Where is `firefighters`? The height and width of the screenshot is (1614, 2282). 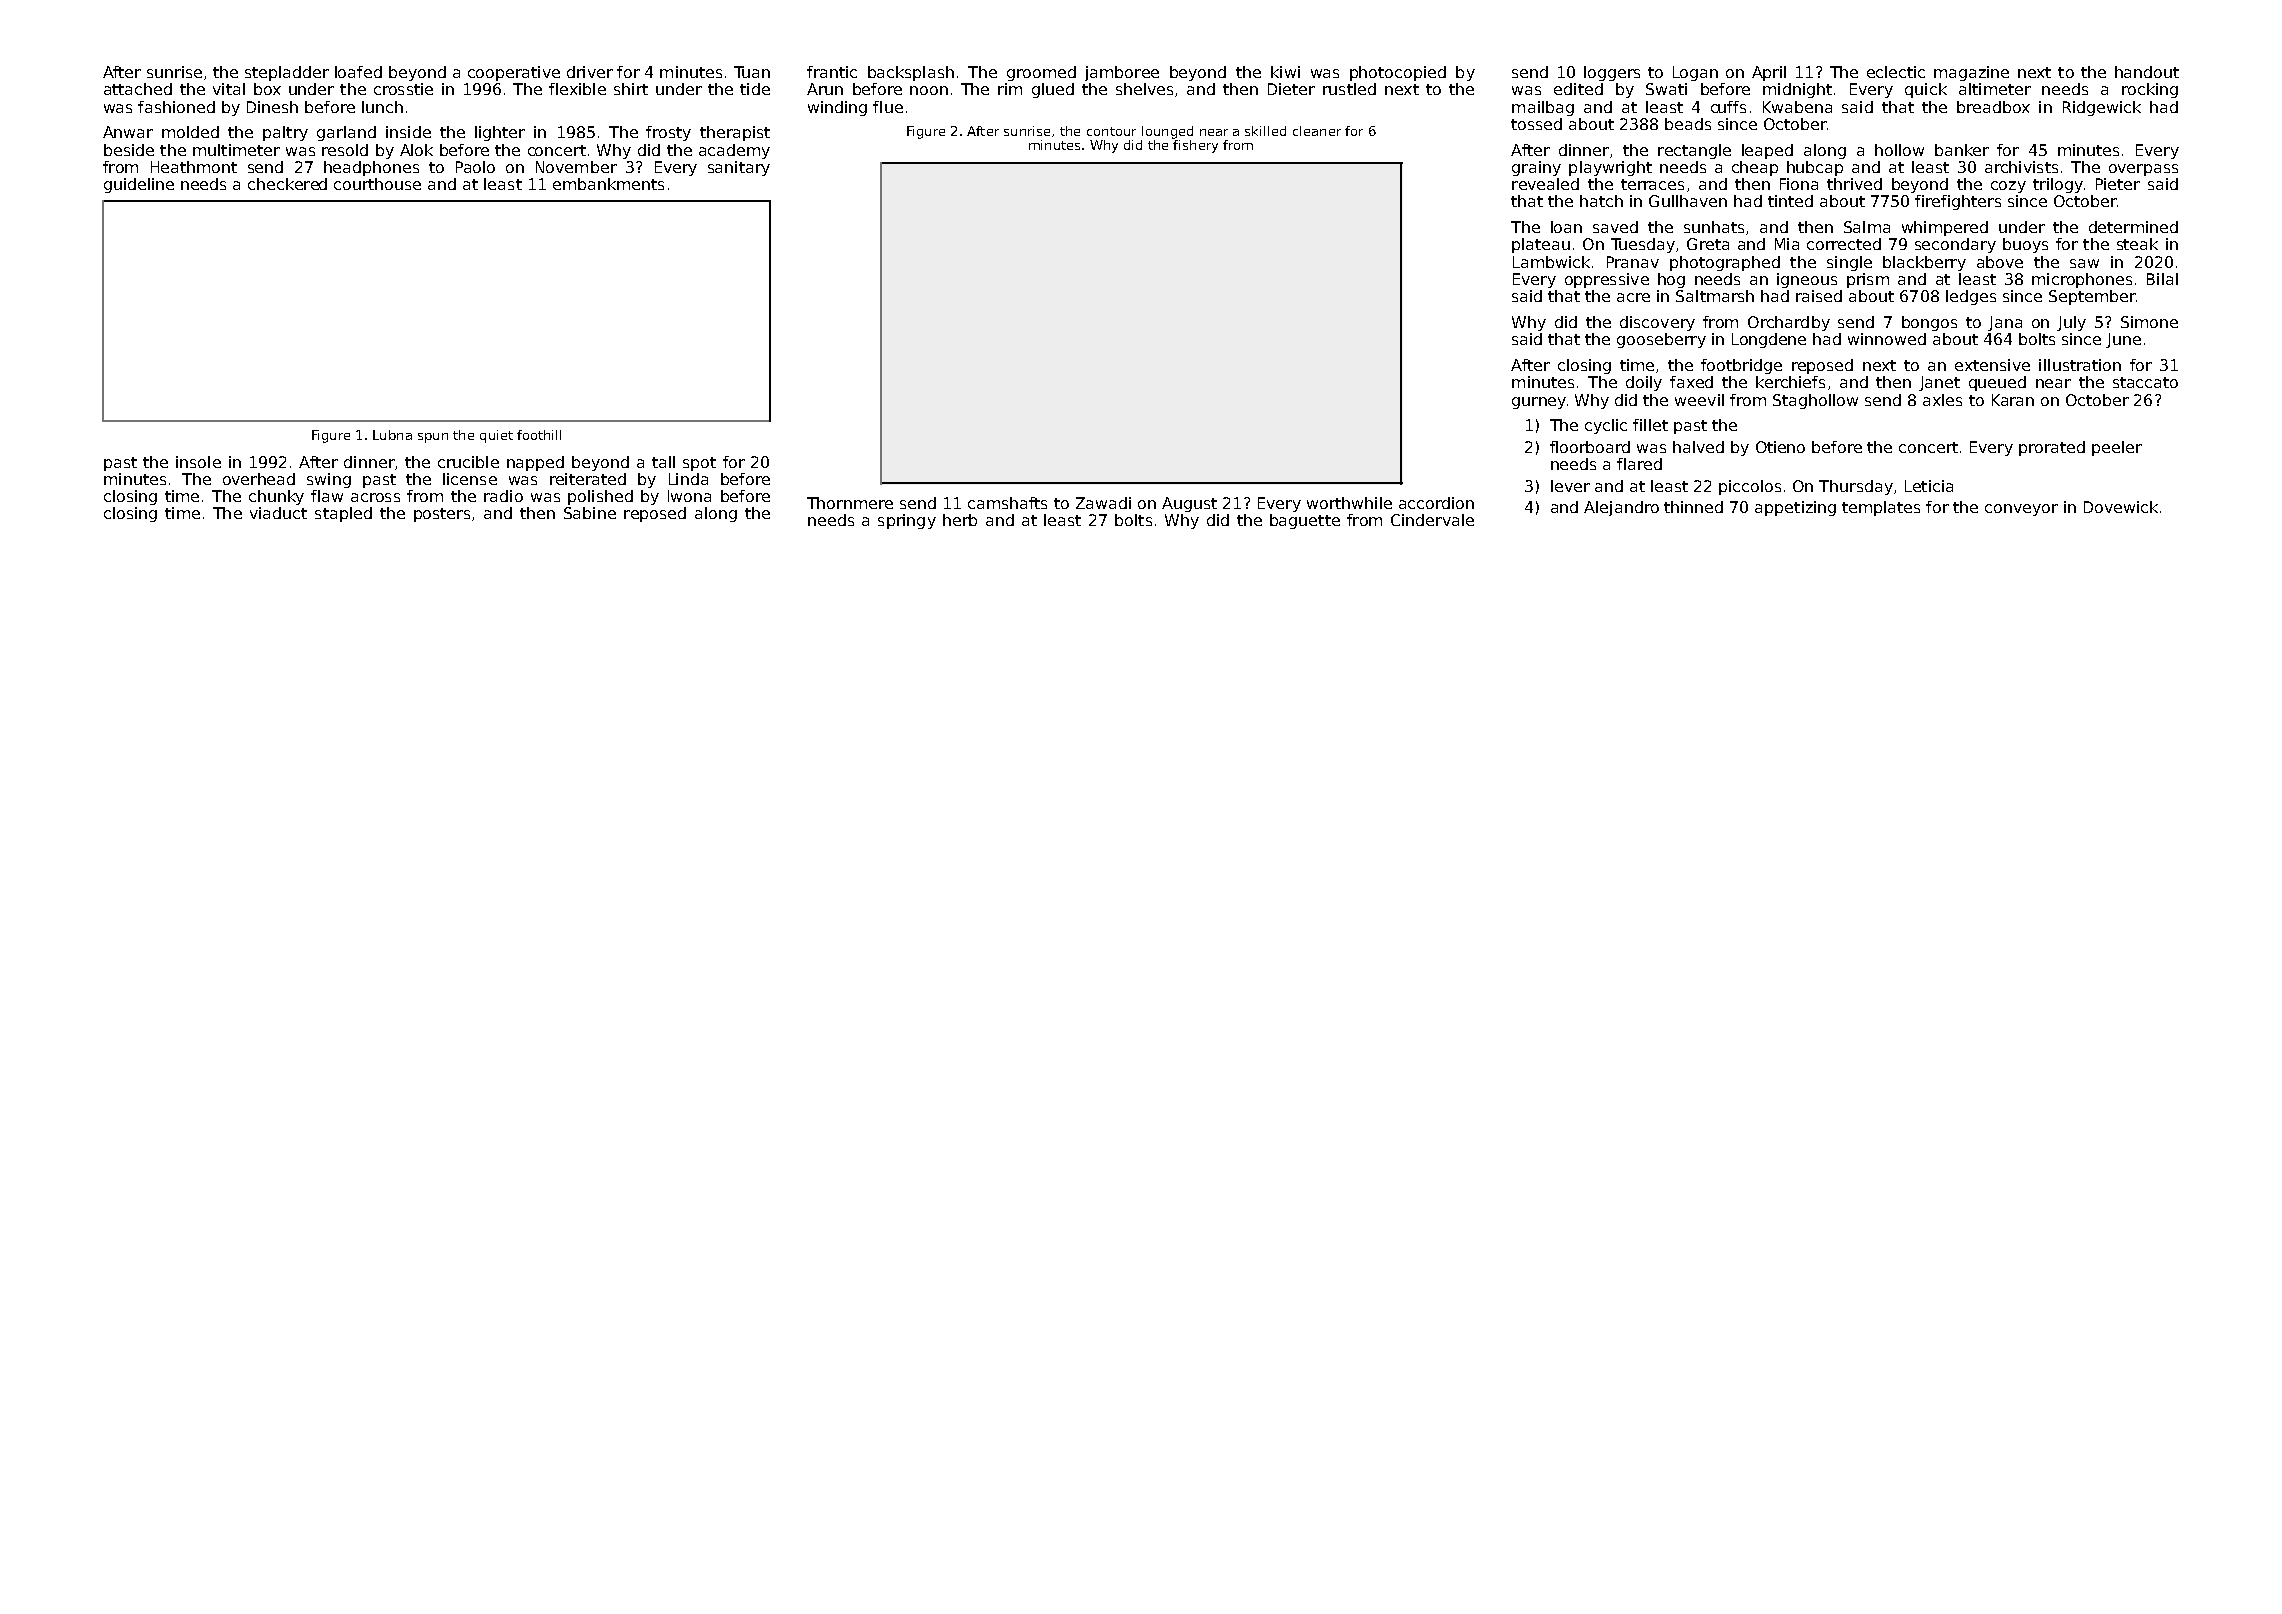
firefighters is located at coordinates (1958, 202).
